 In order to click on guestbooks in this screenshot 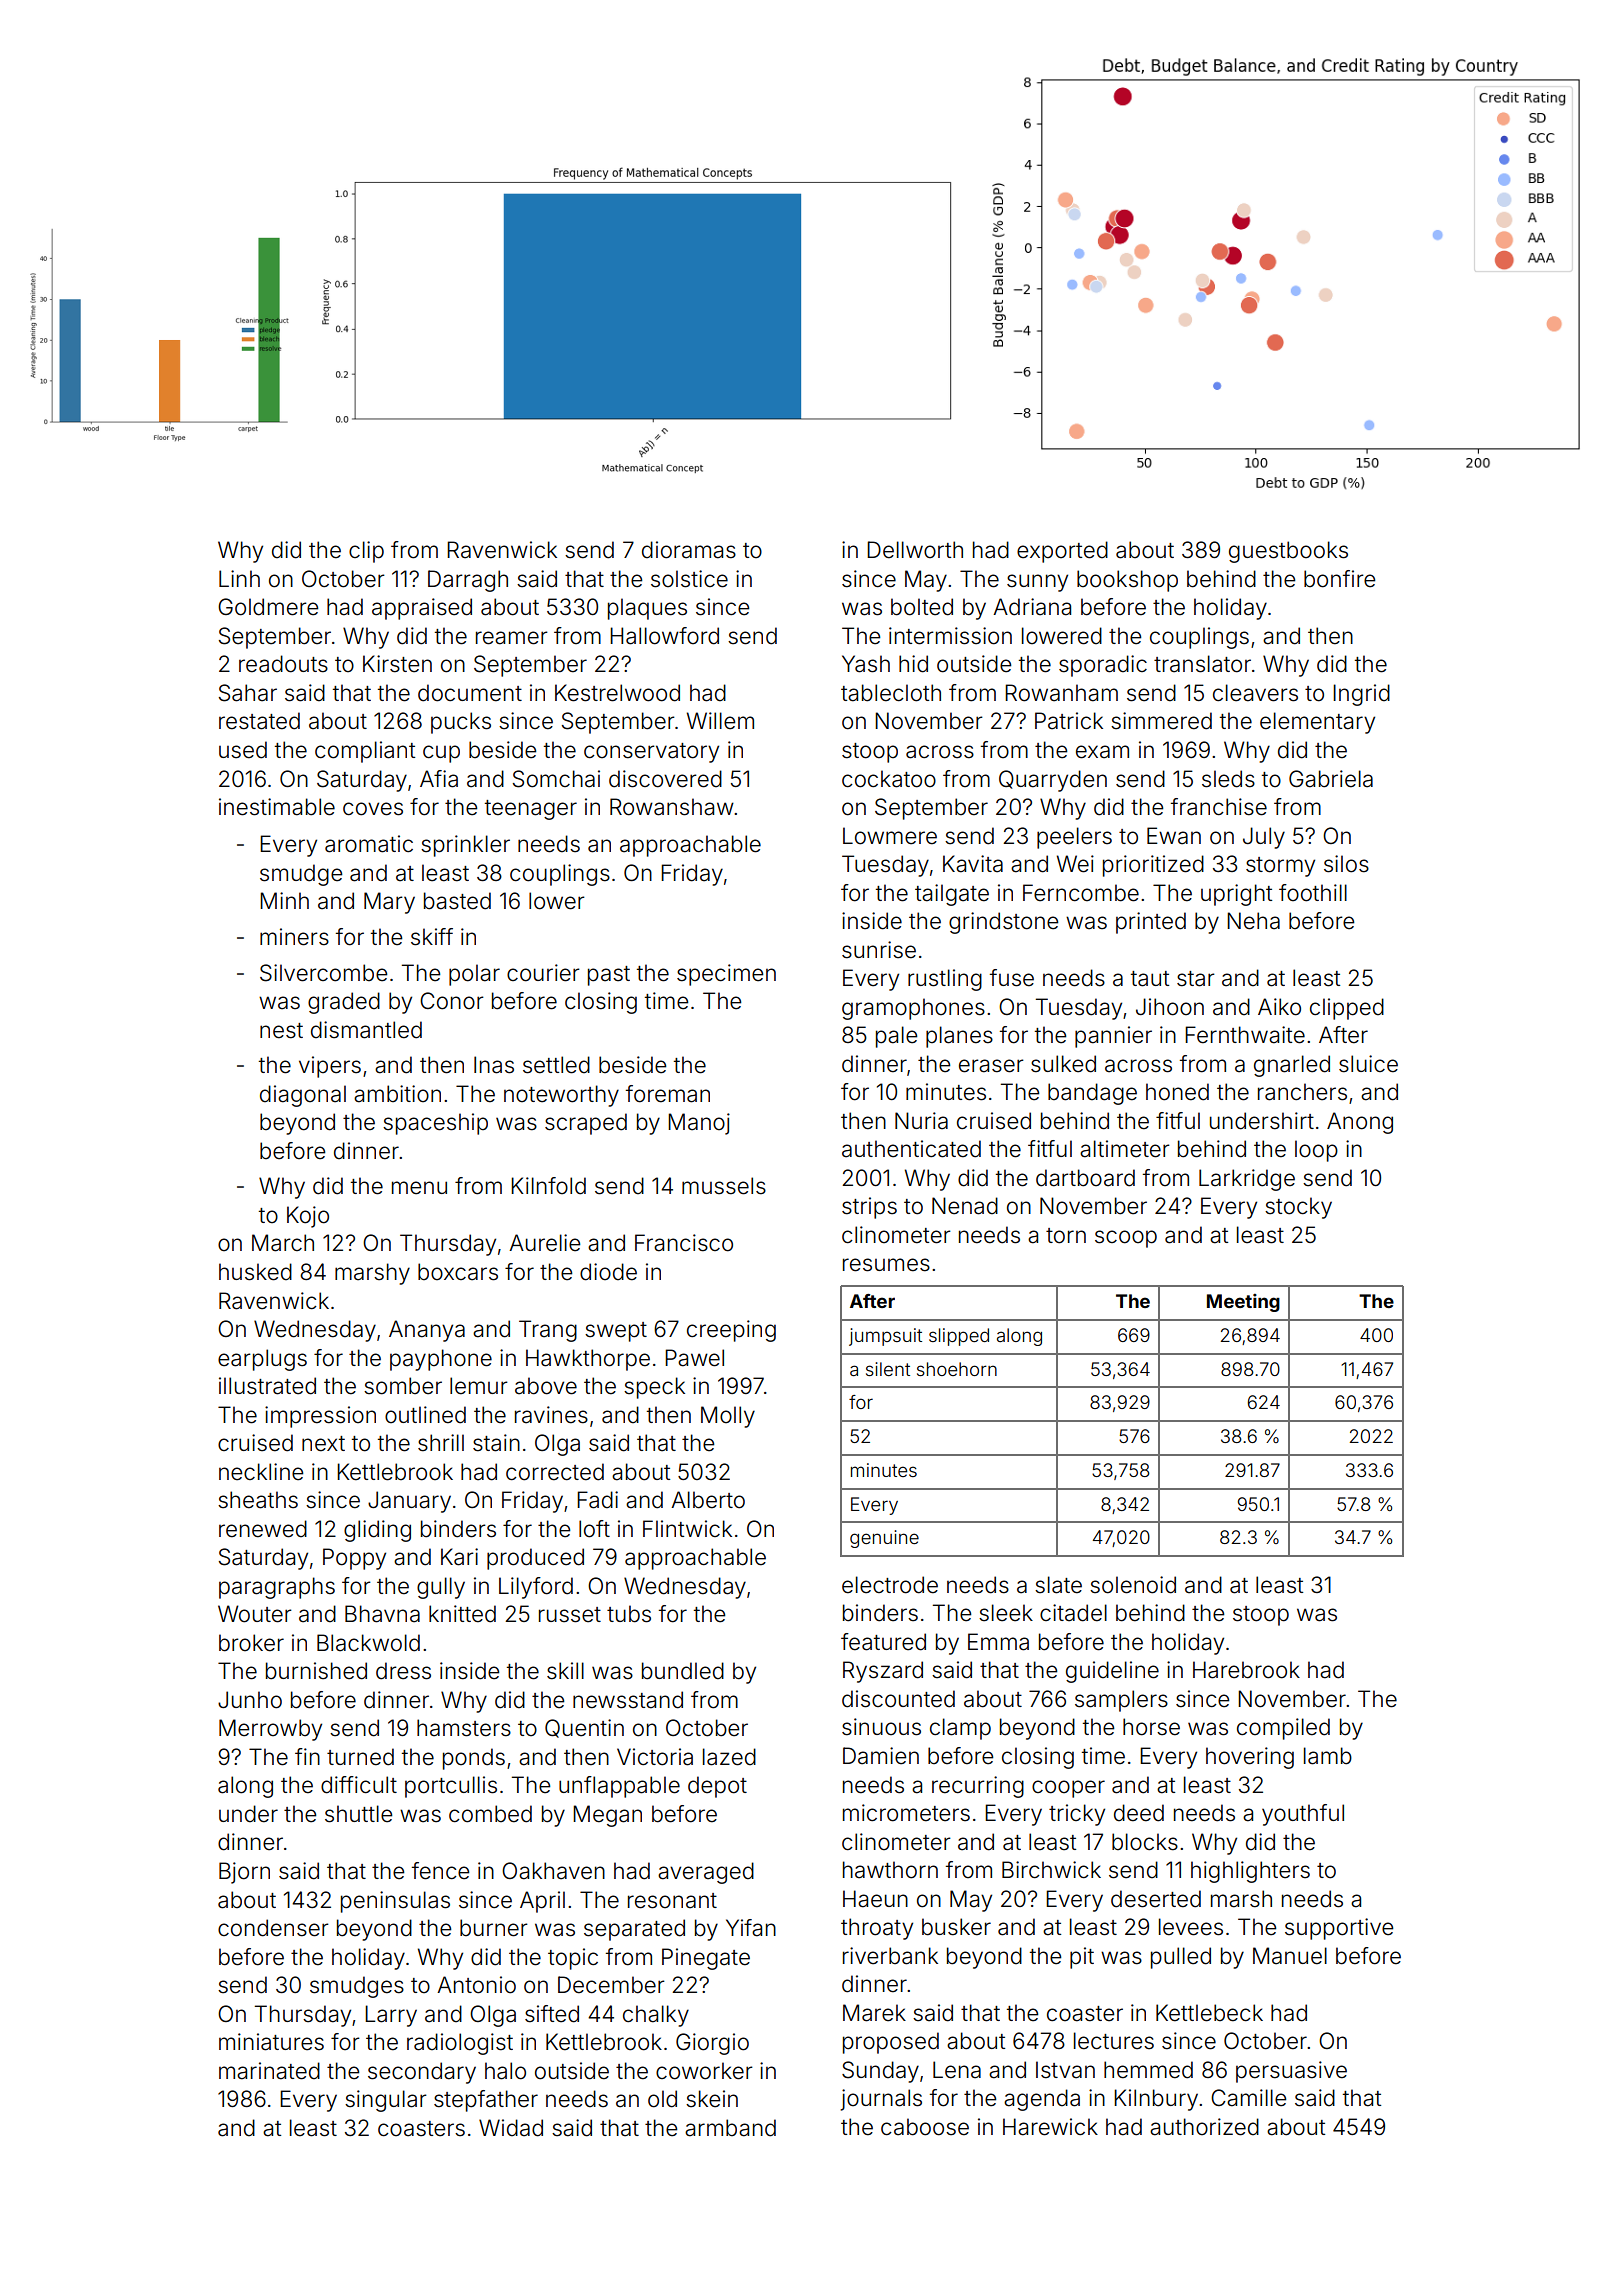, I will do `click(1288, 552)`.
